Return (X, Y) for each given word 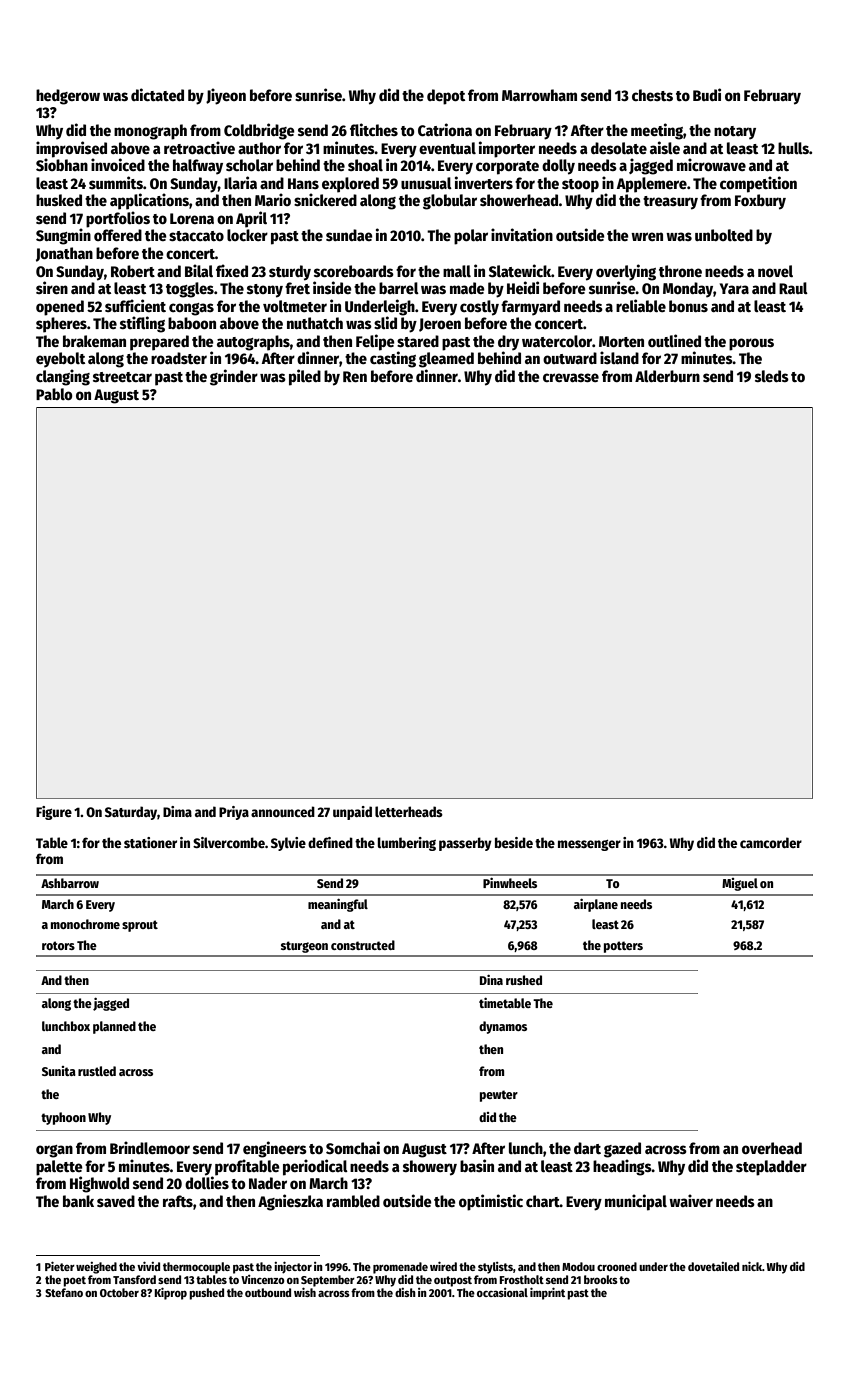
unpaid (352, 813)
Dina (491, 980)
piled (305, 377)
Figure (54, 813)
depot (446, 97)
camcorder (771, 842)
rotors (58, 945)
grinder (234, 377)
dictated (157, 94)
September (328, 1281)
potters (623, 947)
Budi (707, 94)
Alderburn (667, 376)
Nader (268, 1183)
